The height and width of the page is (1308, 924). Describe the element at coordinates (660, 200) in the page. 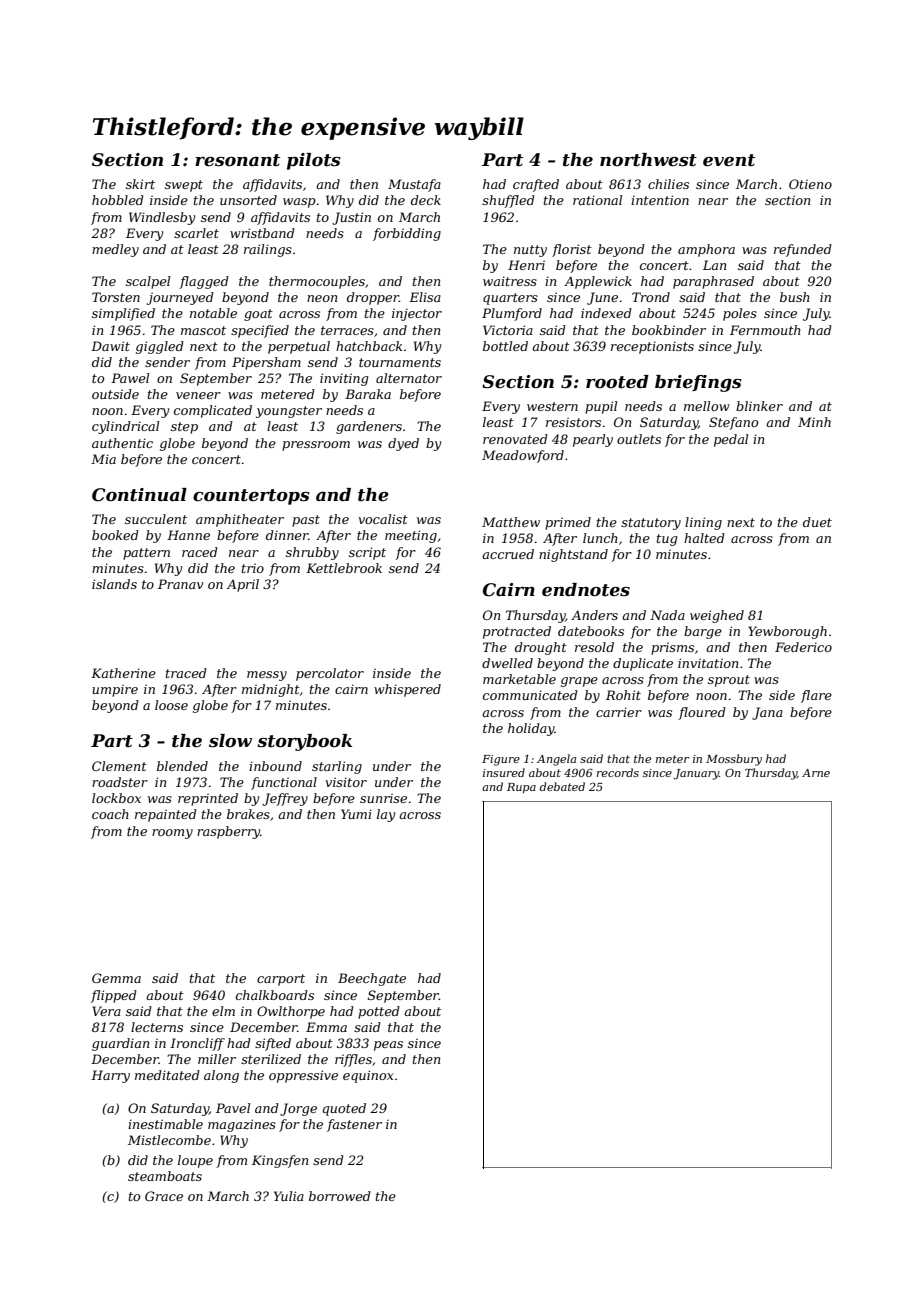

I see `intention` at that location.
